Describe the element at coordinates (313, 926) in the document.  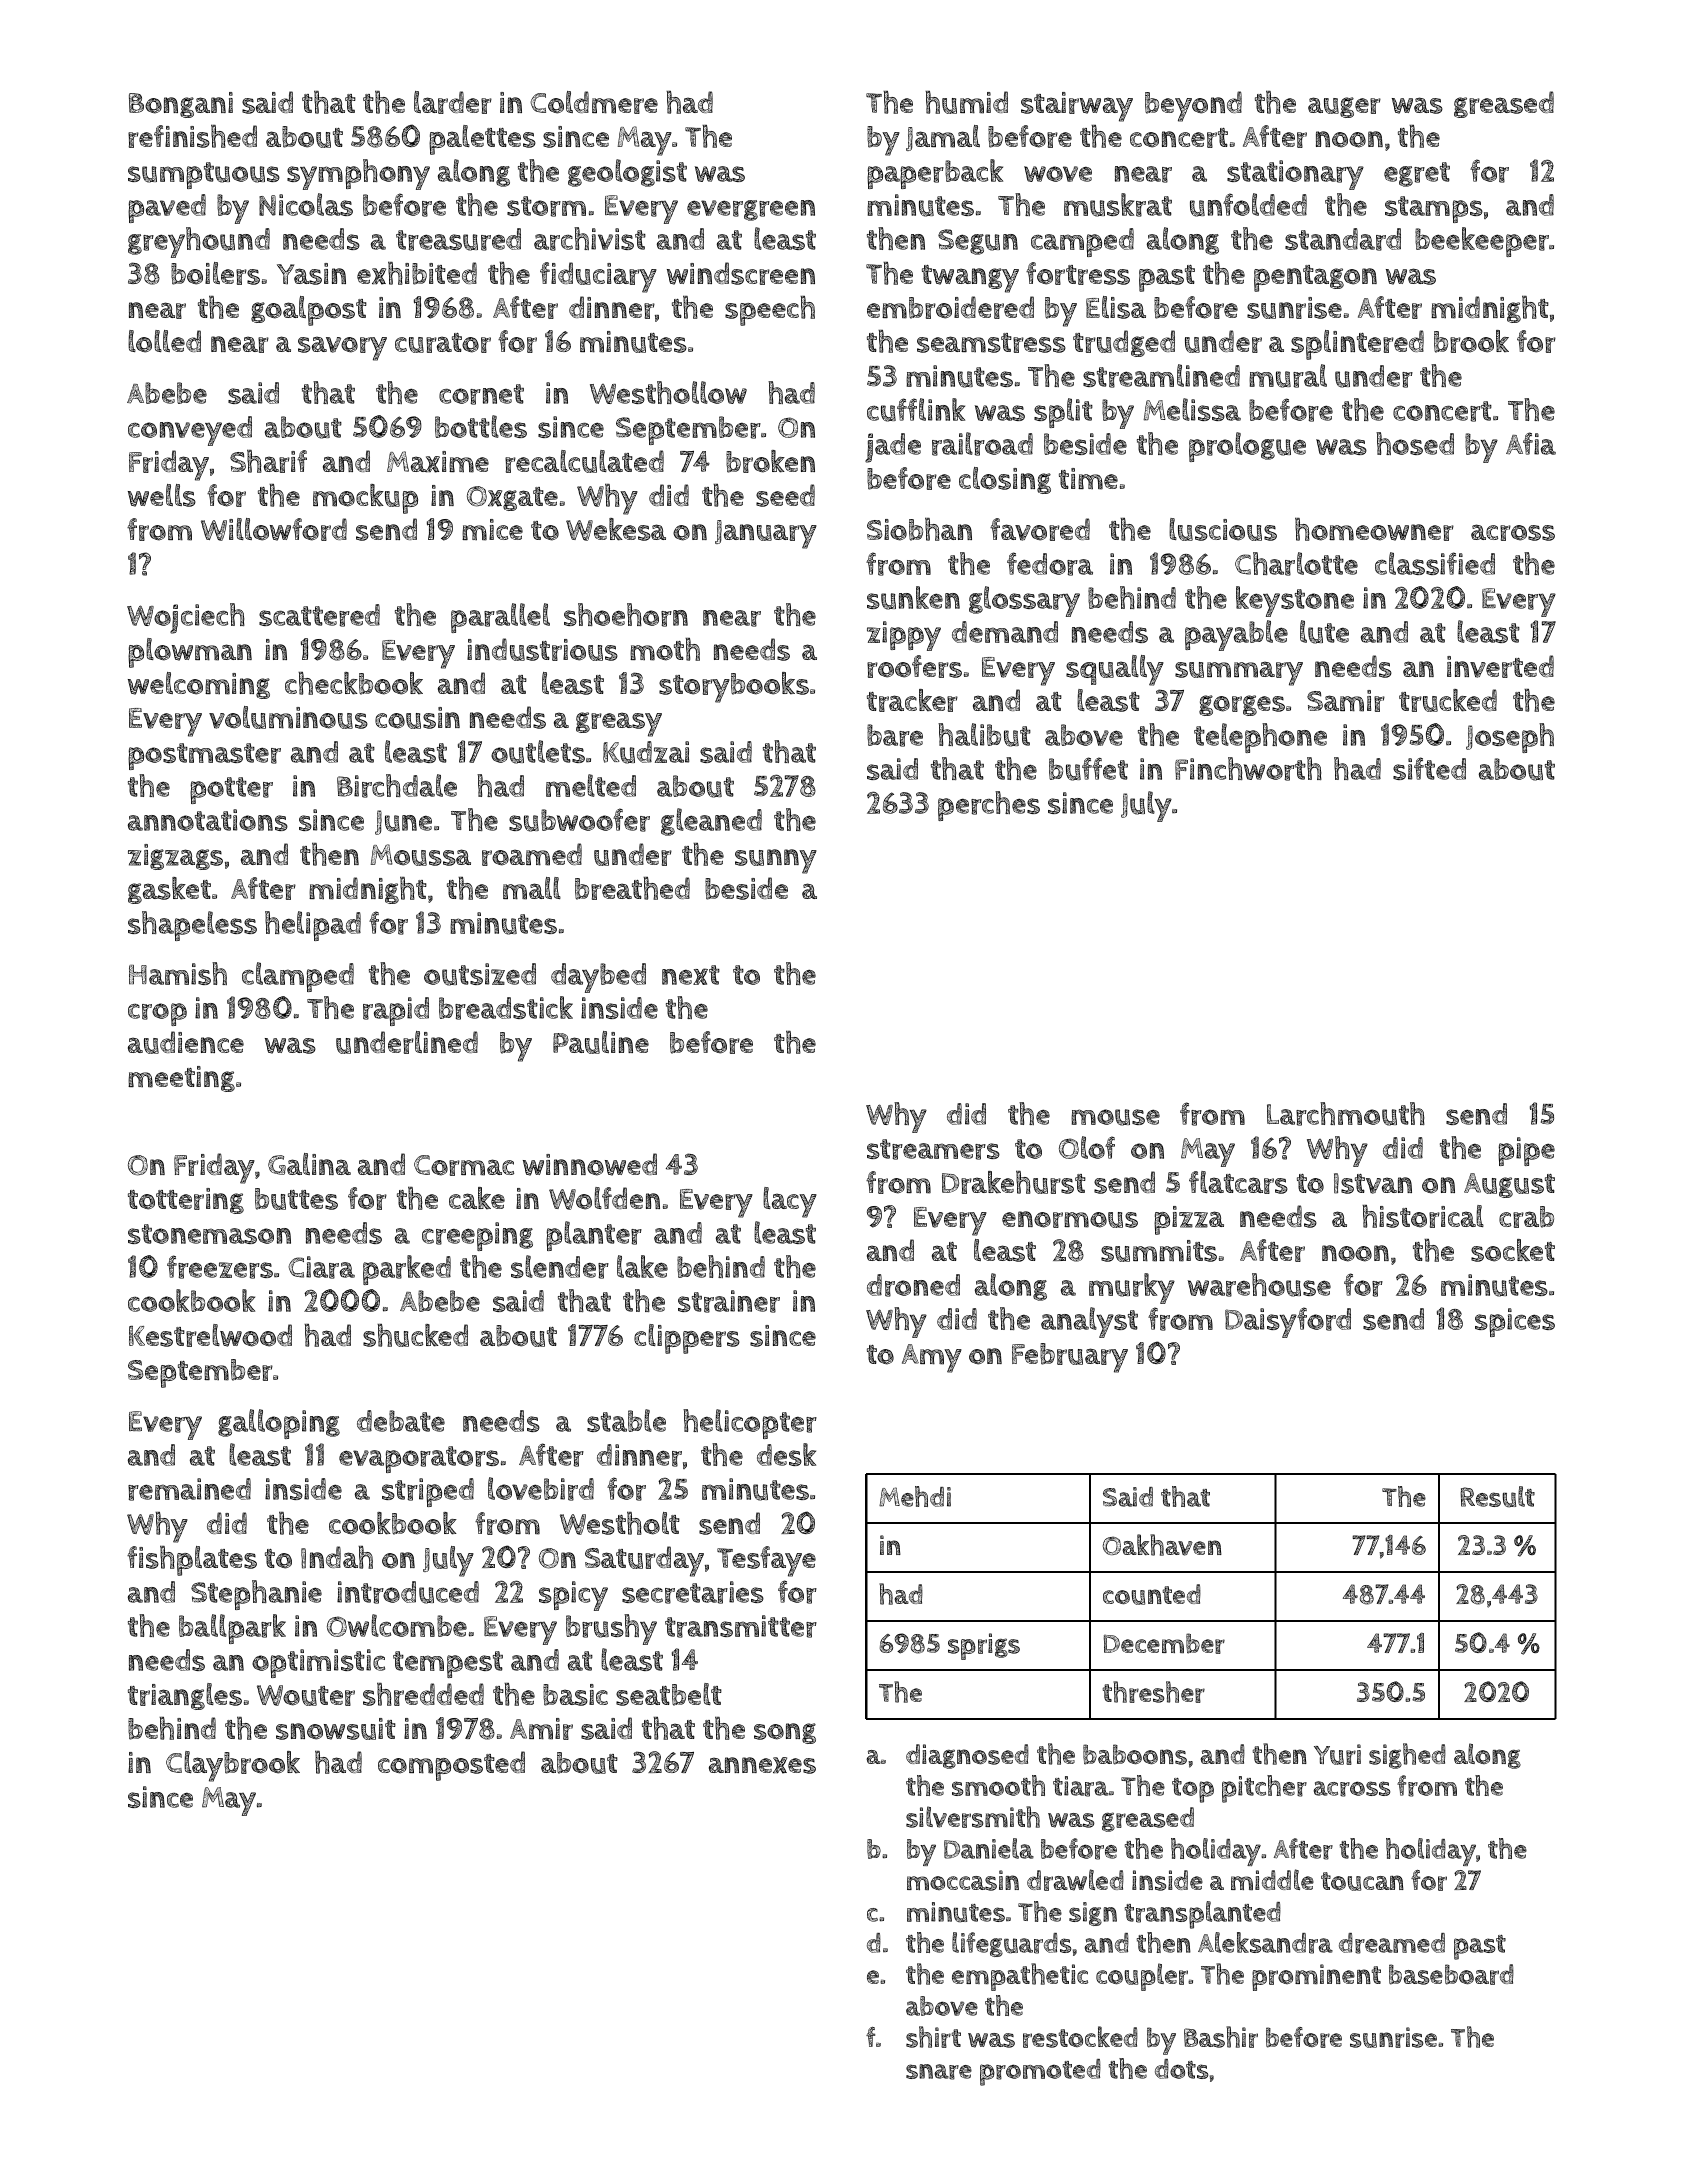
I see `helipad` at that location.
